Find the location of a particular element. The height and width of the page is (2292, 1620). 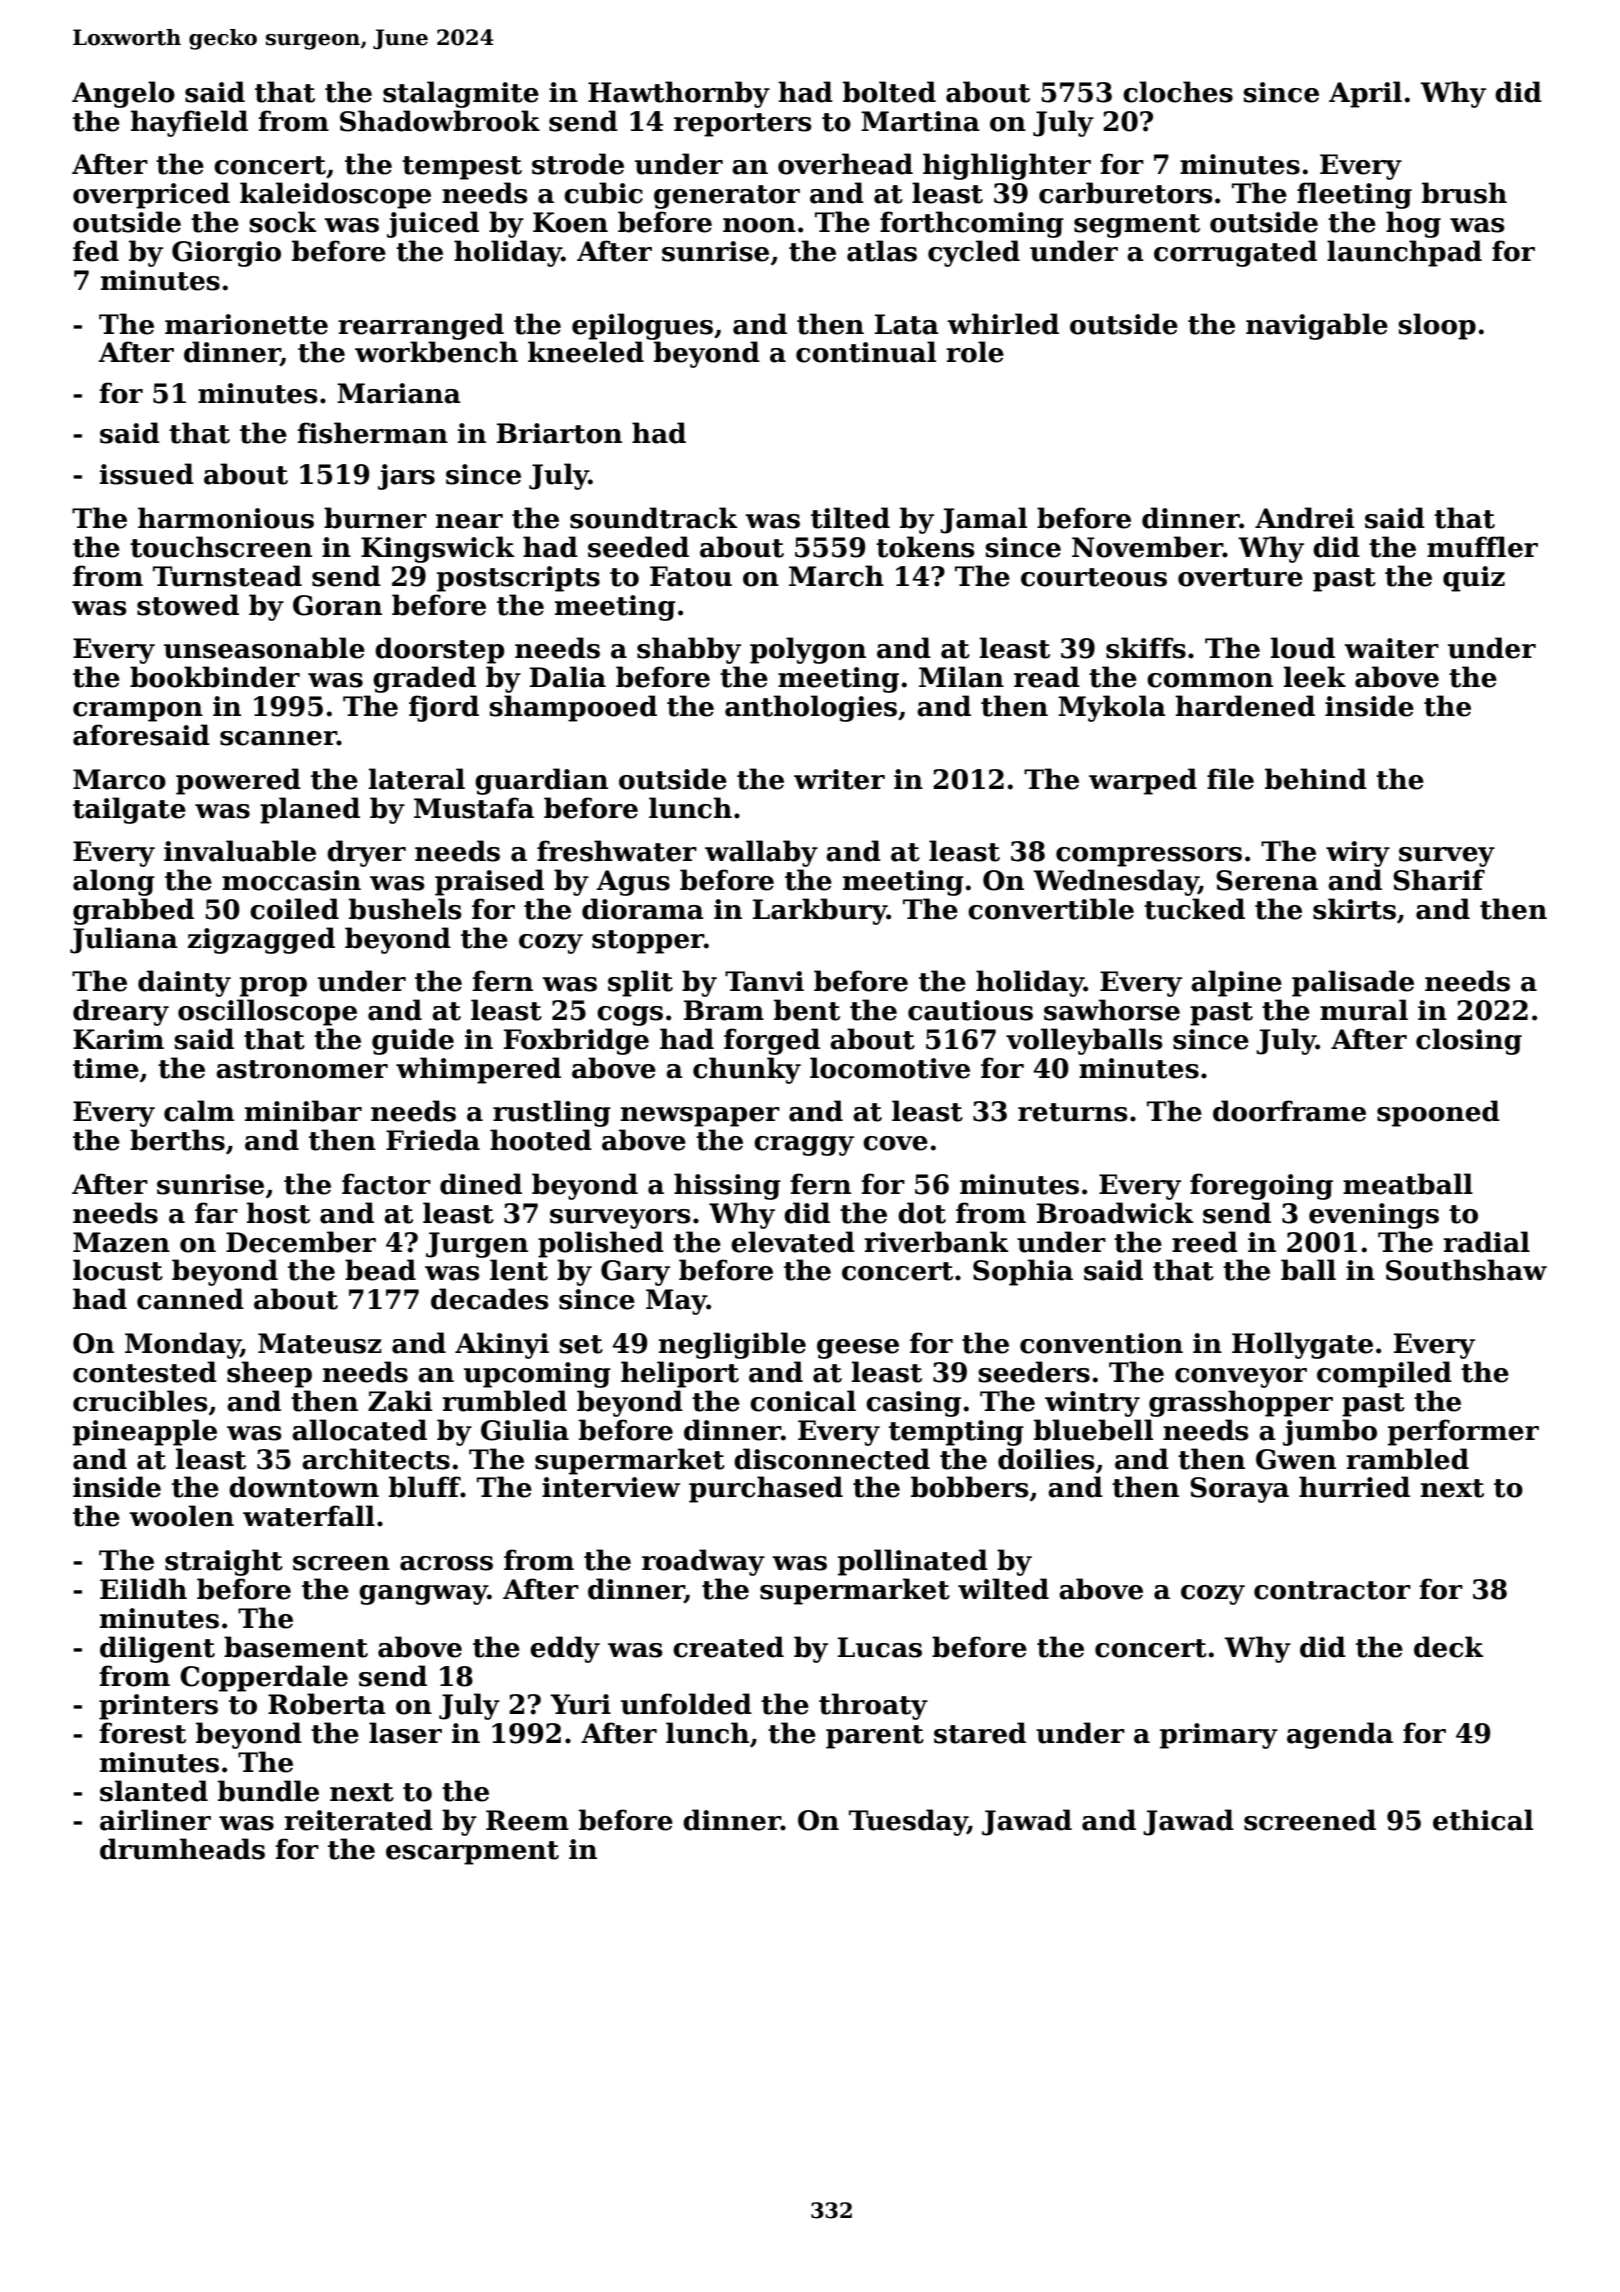

berths is located at coordinates (177, 1140).
